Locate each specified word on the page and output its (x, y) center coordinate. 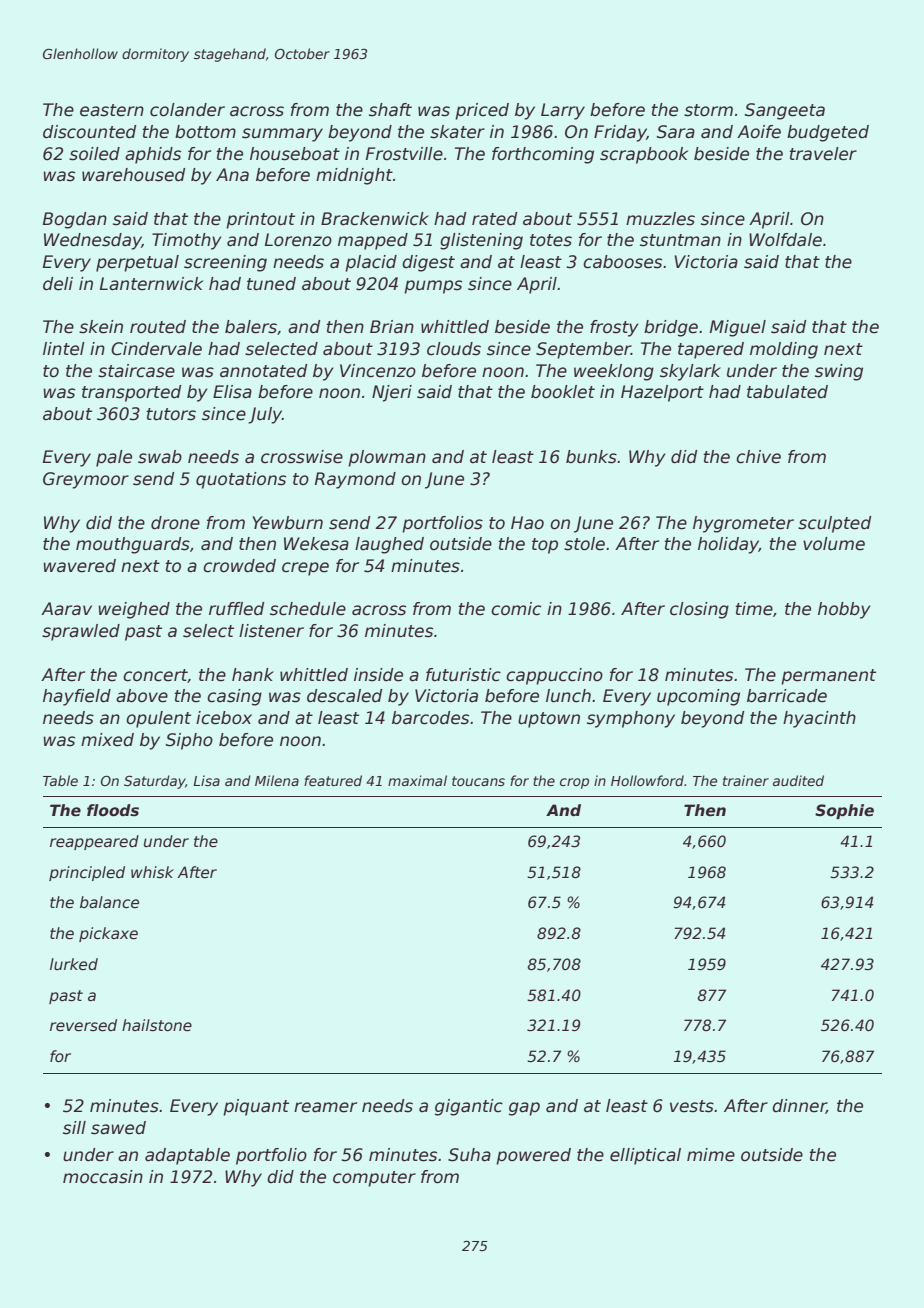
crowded (239, 566)
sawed (118, 1128)
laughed (389, 545)
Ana (232, 175)
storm (708, 110)
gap (524, 1109)
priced (482, 111)
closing (699, 610)
